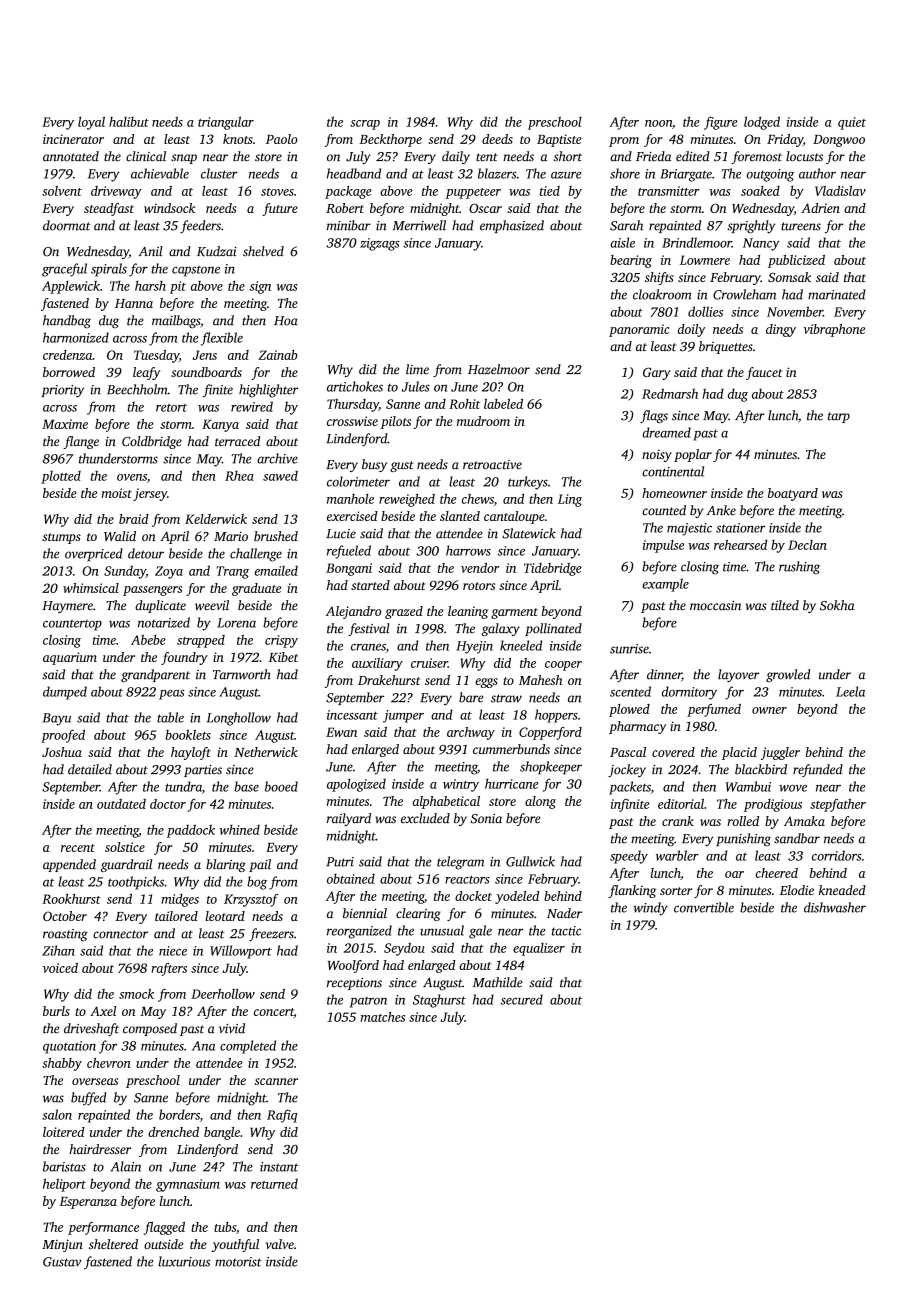  Describe the element at coordinates (69, 865) in the screenshot. I see `appended` at that location.
